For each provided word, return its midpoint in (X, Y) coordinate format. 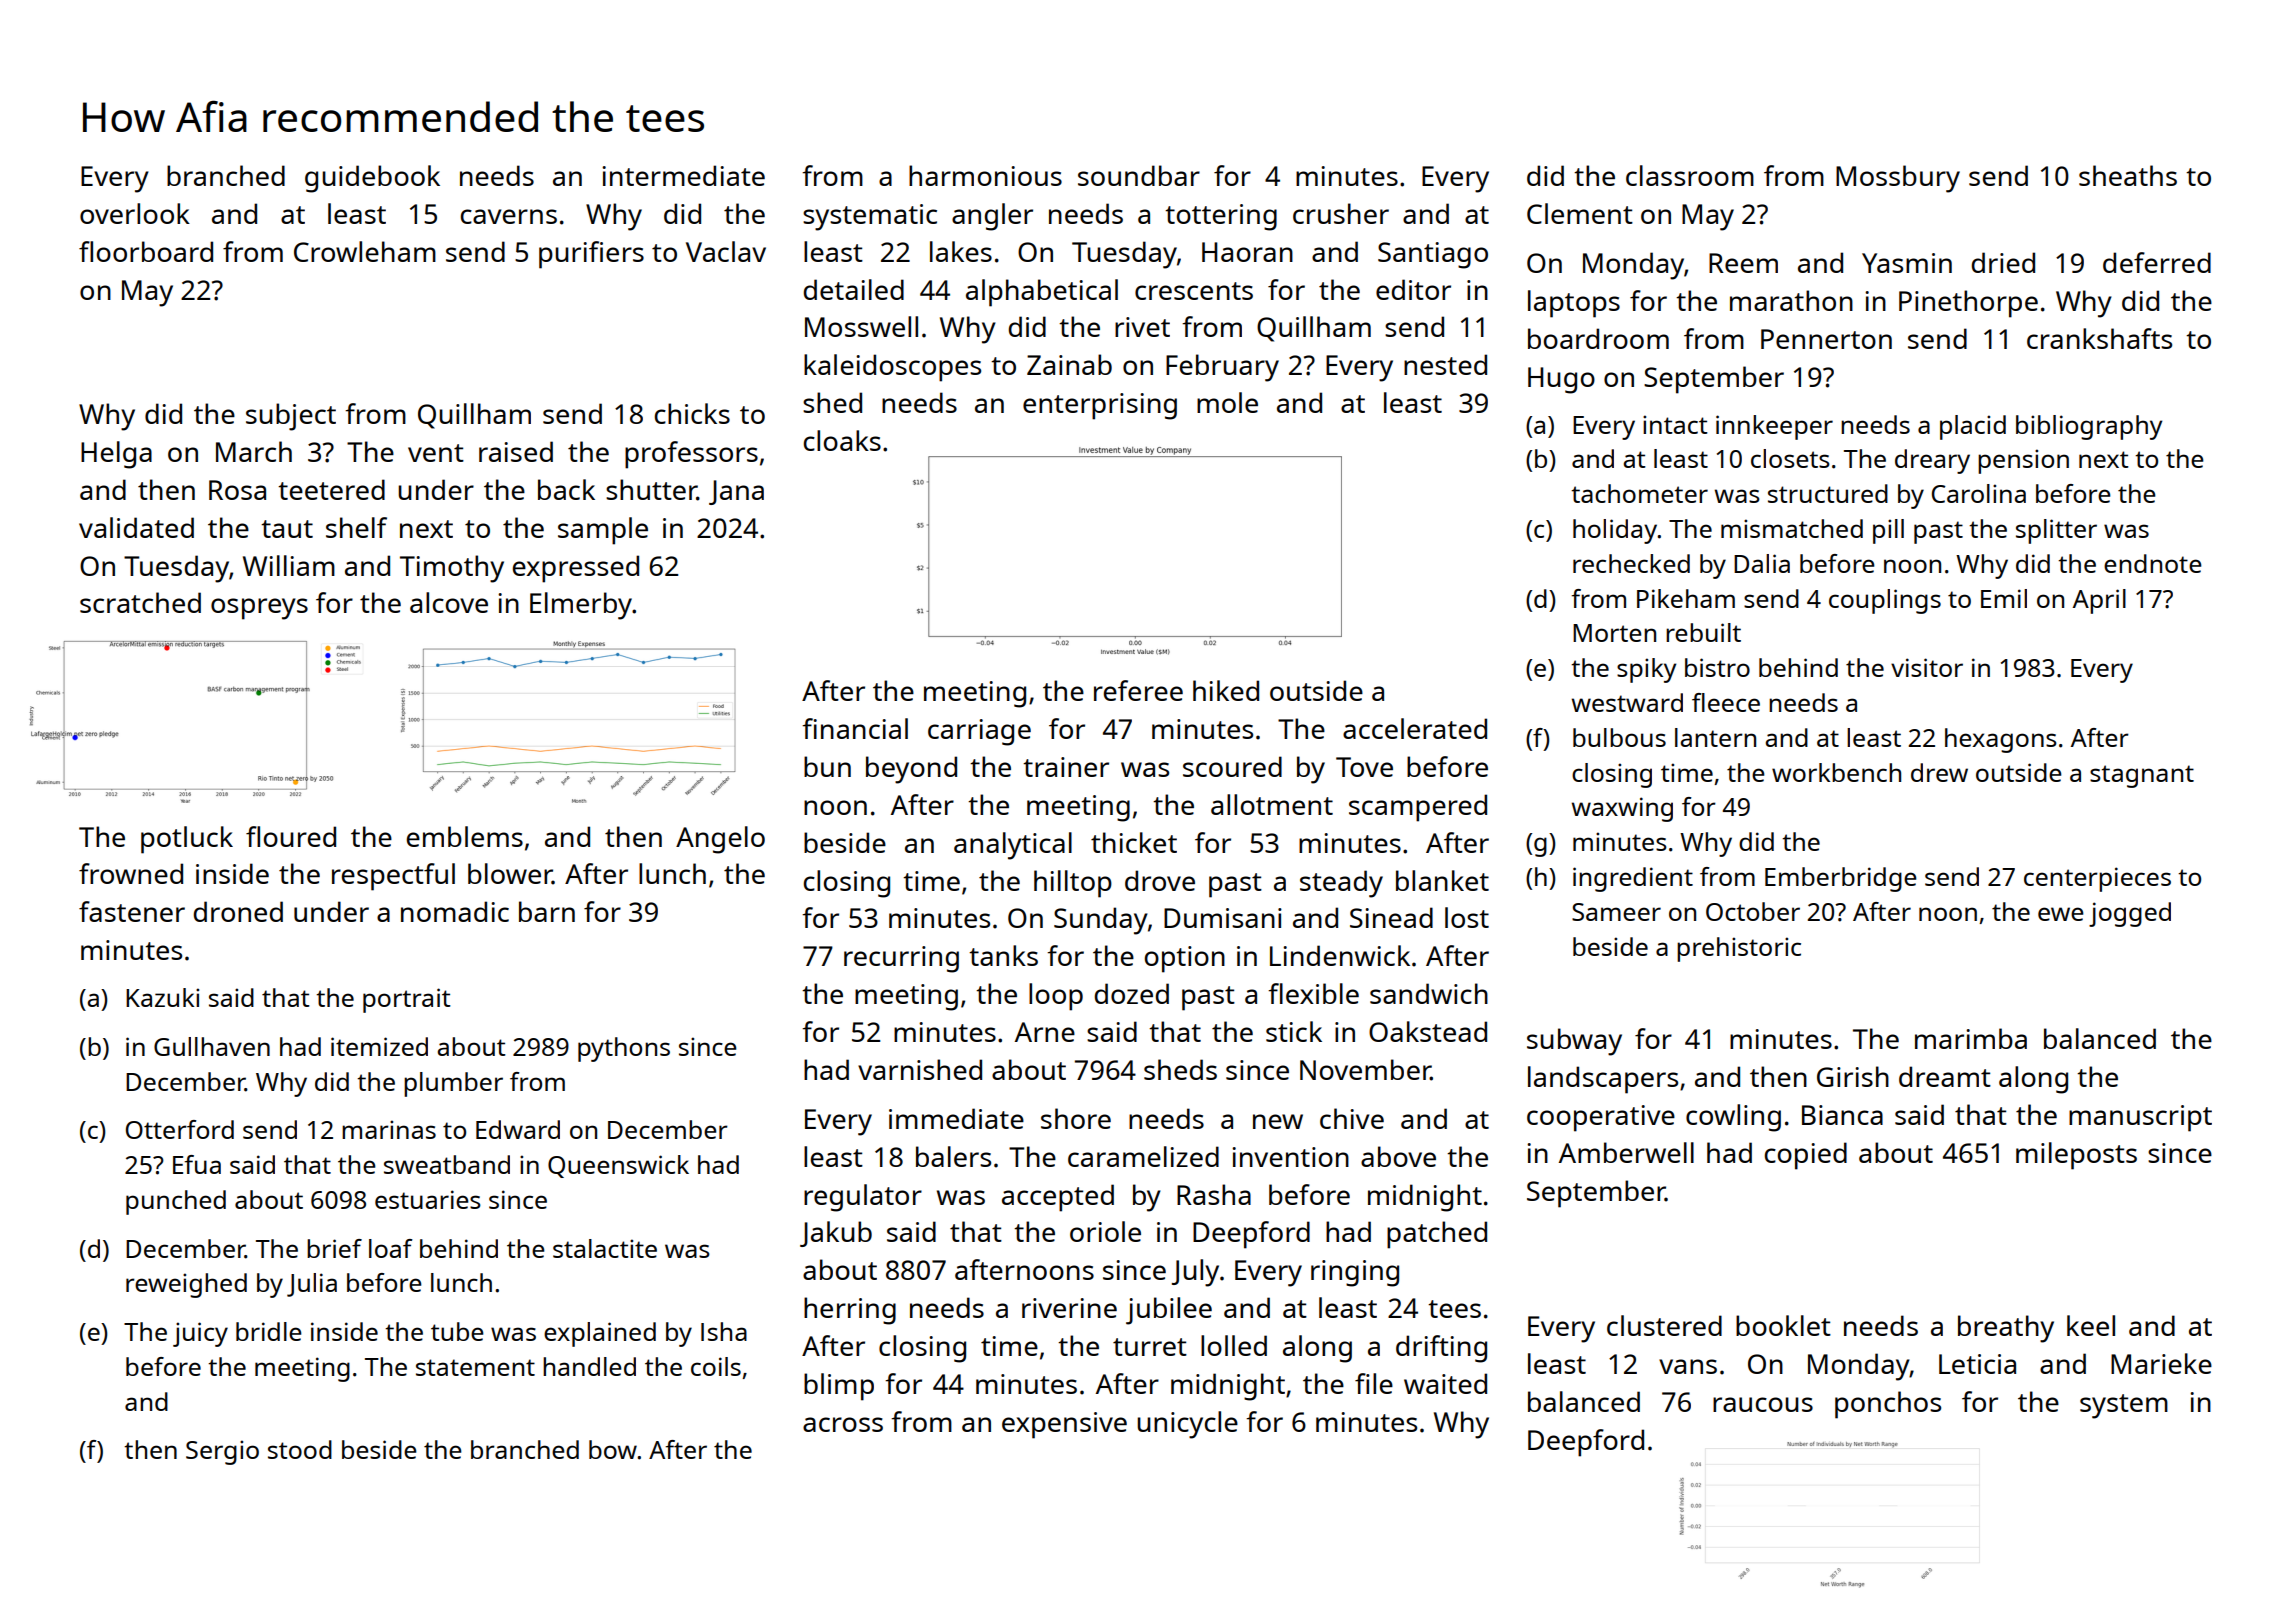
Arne (1045, 1032)
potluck (187, 840)
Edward (518, 1129)
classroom (1690, 175)
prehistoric (1739, 949)
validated (136, 527)
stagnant (2142, 776)
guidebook (372, 179)
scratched (140, 602)
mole (1227, 402)
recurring (901, 959)
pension (2023, 461)
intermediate (683, 175)
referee (1138, 690)
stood (300, 1449)
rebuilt (1703, 632)
